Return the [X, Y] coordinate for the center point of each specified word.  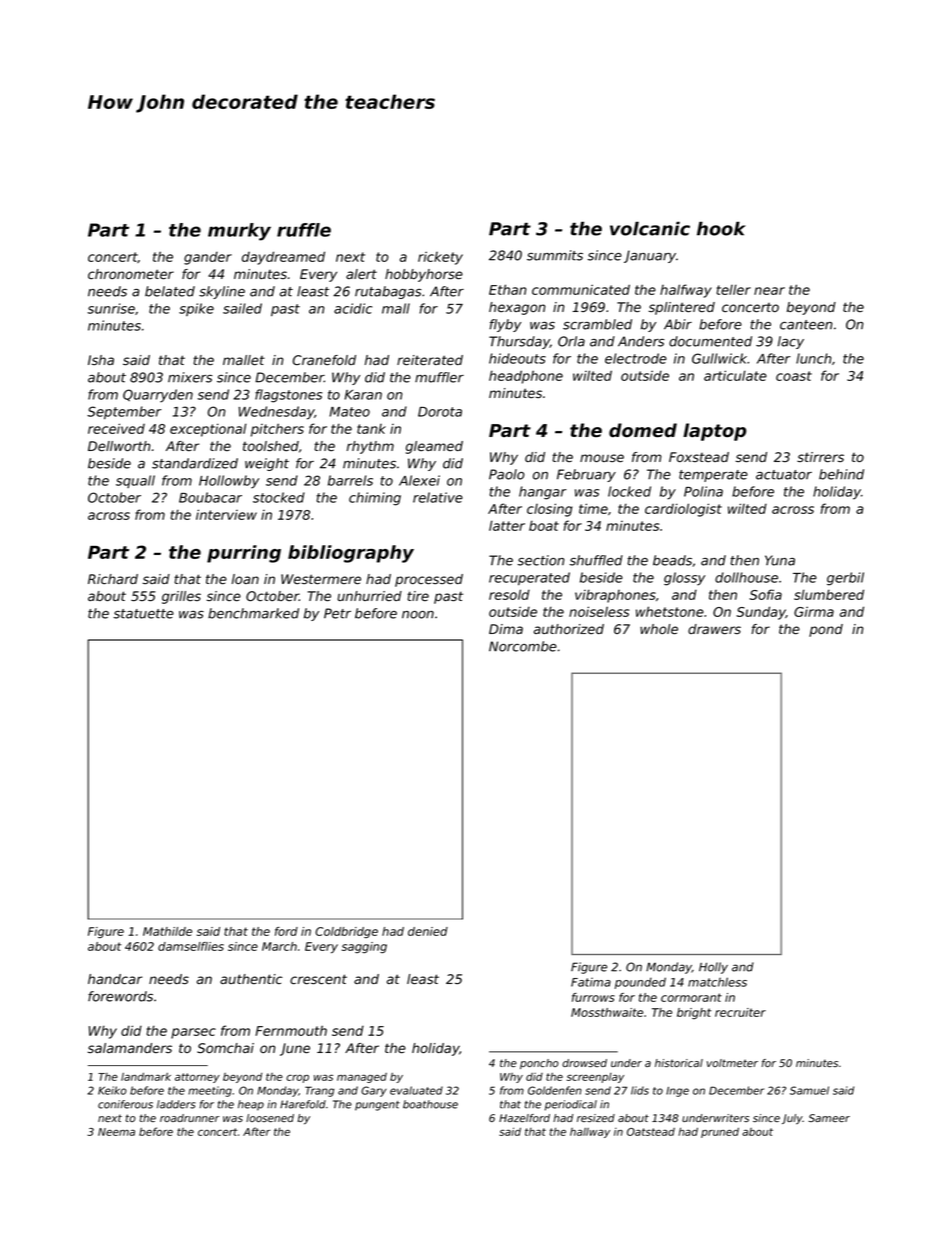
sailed [242, 308]
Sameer [829, 1118]
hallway [590, 1133]
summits [555, 255]
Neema [116, 1132]
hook [721, 229]
